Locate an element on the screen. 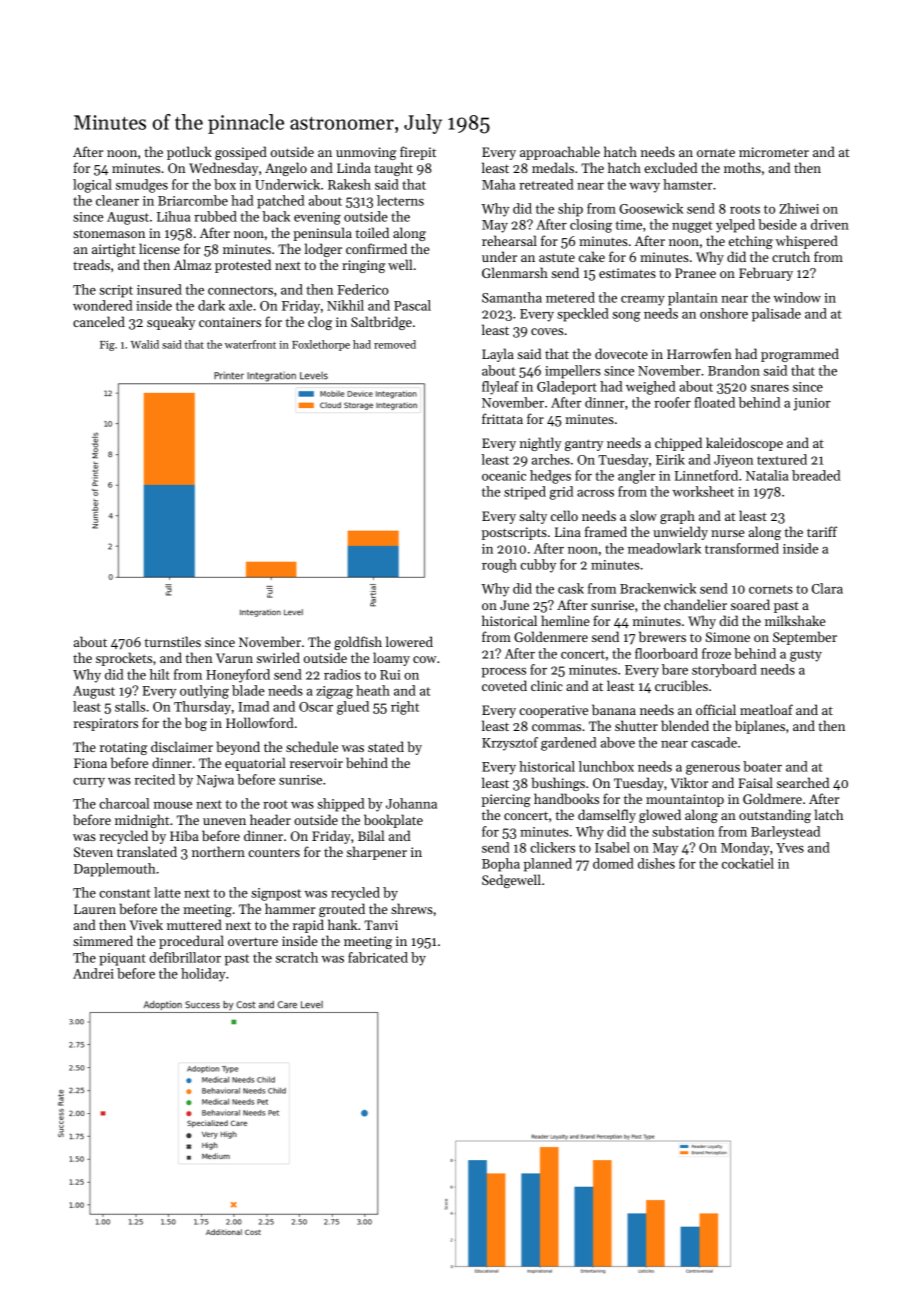 This screenshot has width=924, height=1308. cockatiel is located at coordinates (748, 863).
